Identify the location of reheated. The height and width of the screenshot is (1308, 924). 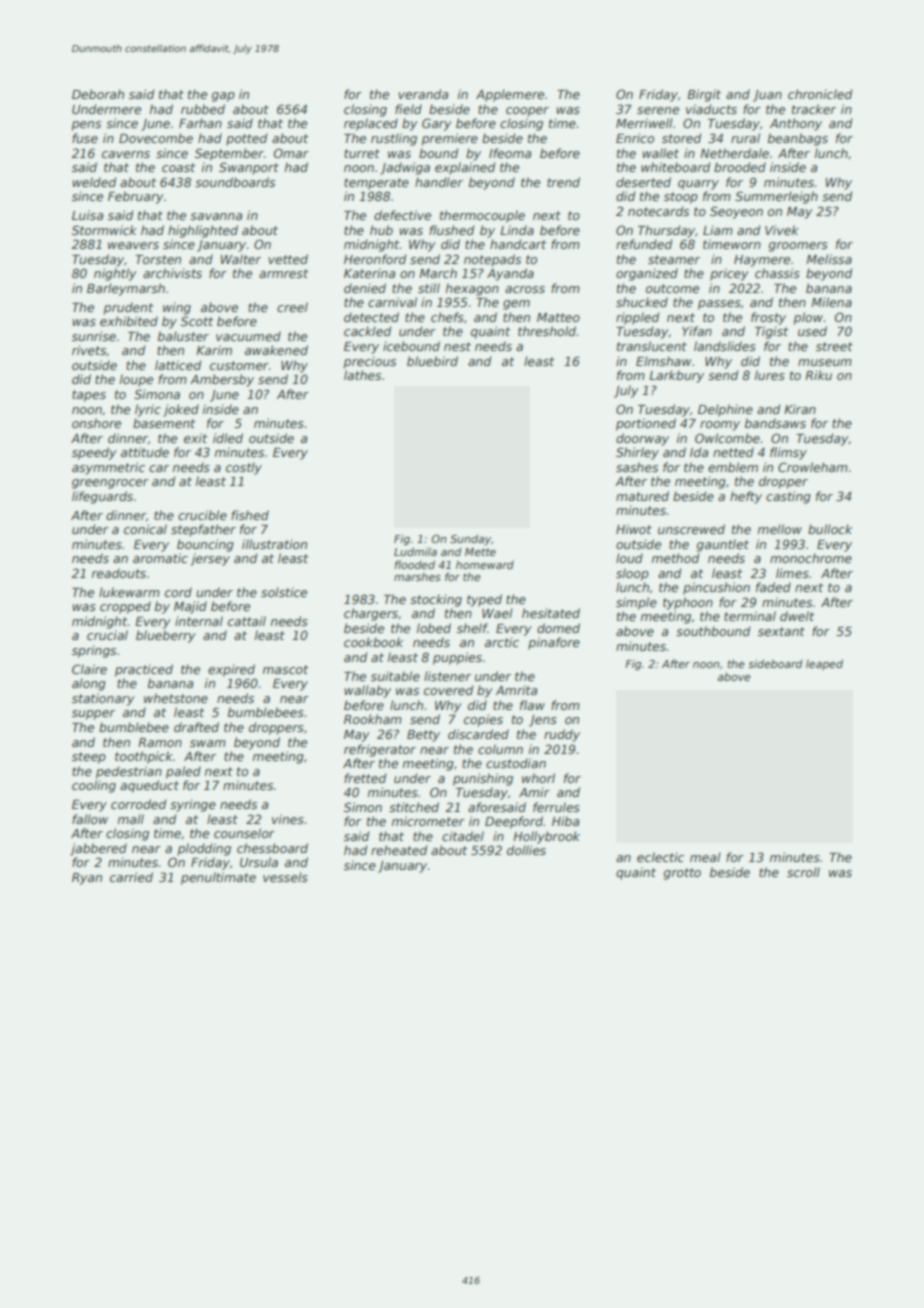
(399, 850).
